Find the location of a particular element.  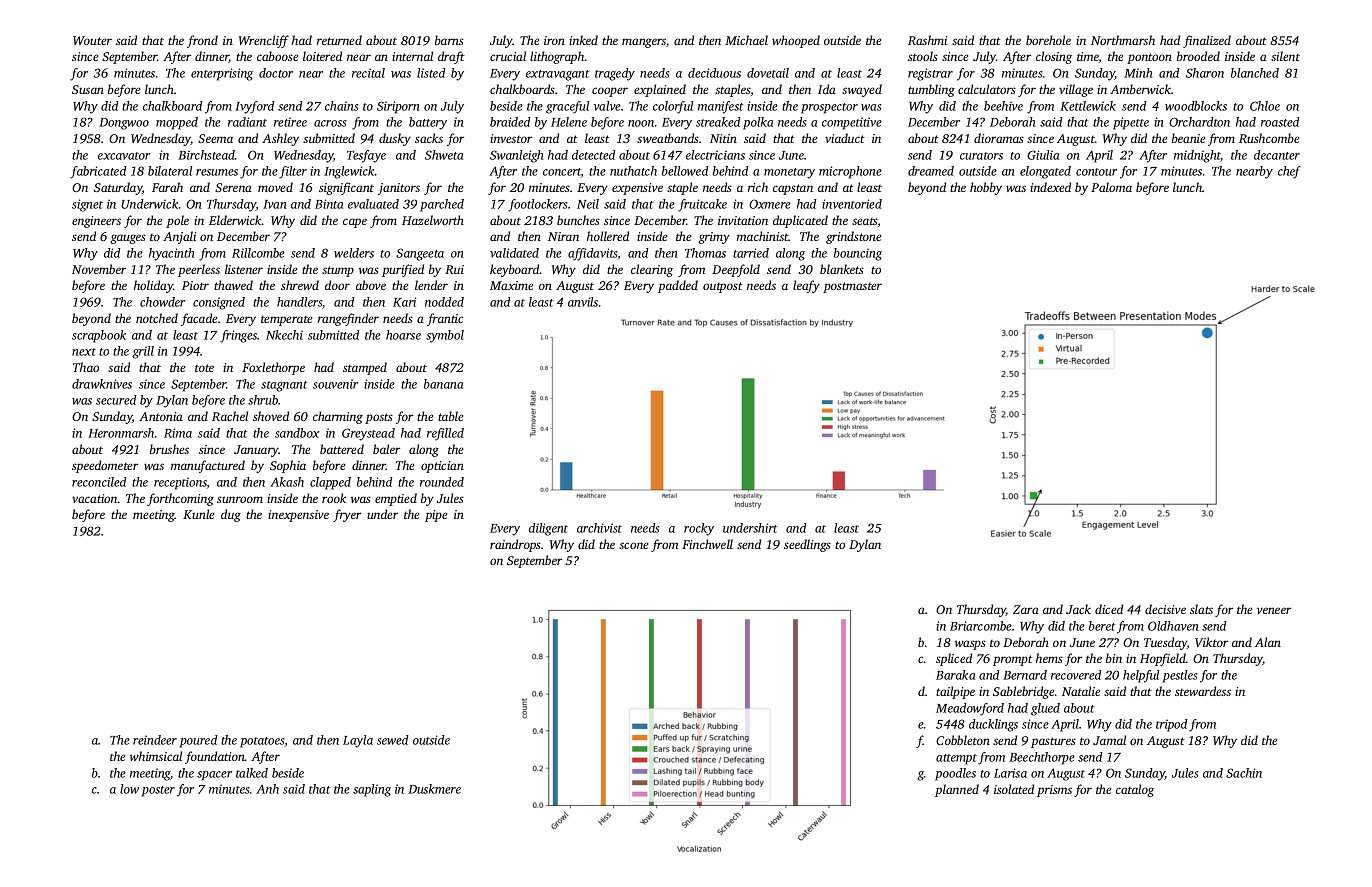

cape is located at coordinates (355, 223).
